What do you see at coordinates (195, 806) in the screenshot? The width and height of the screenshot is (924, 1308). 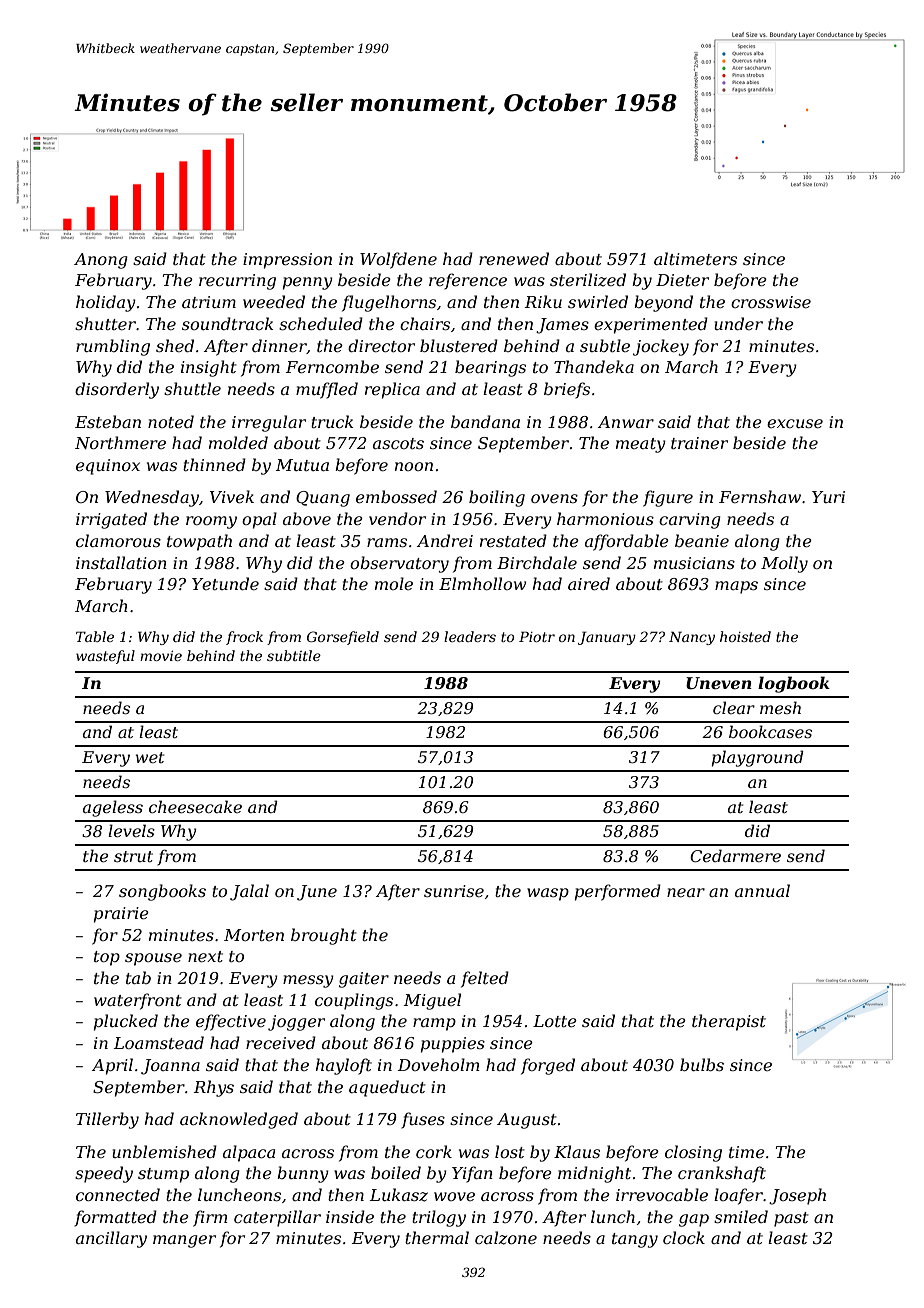 I see `cheesecake` at bounding box center [195, 806].
